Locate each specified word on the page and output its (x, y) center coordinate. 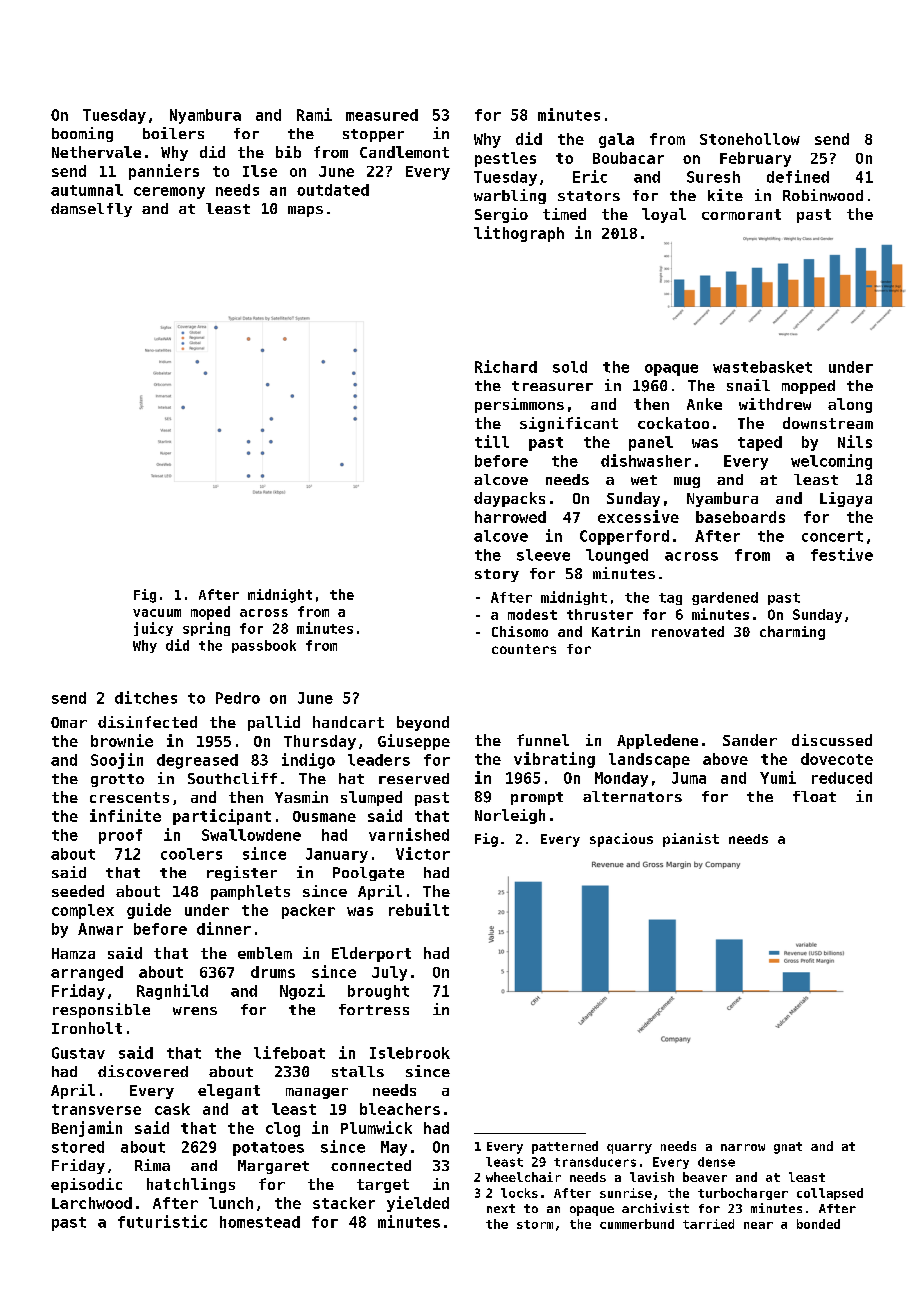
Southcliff (232, 778)
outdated (333, 190)
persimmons (519, 405)
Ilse (260, 171)
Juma (689, 778)
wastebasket (762, 367)
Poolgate (368, 874)
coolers (191, 854)
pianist (691, 840)
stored (78, 1147)
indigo (308, 761)
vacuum (157, 613)
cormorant (741, 214)
